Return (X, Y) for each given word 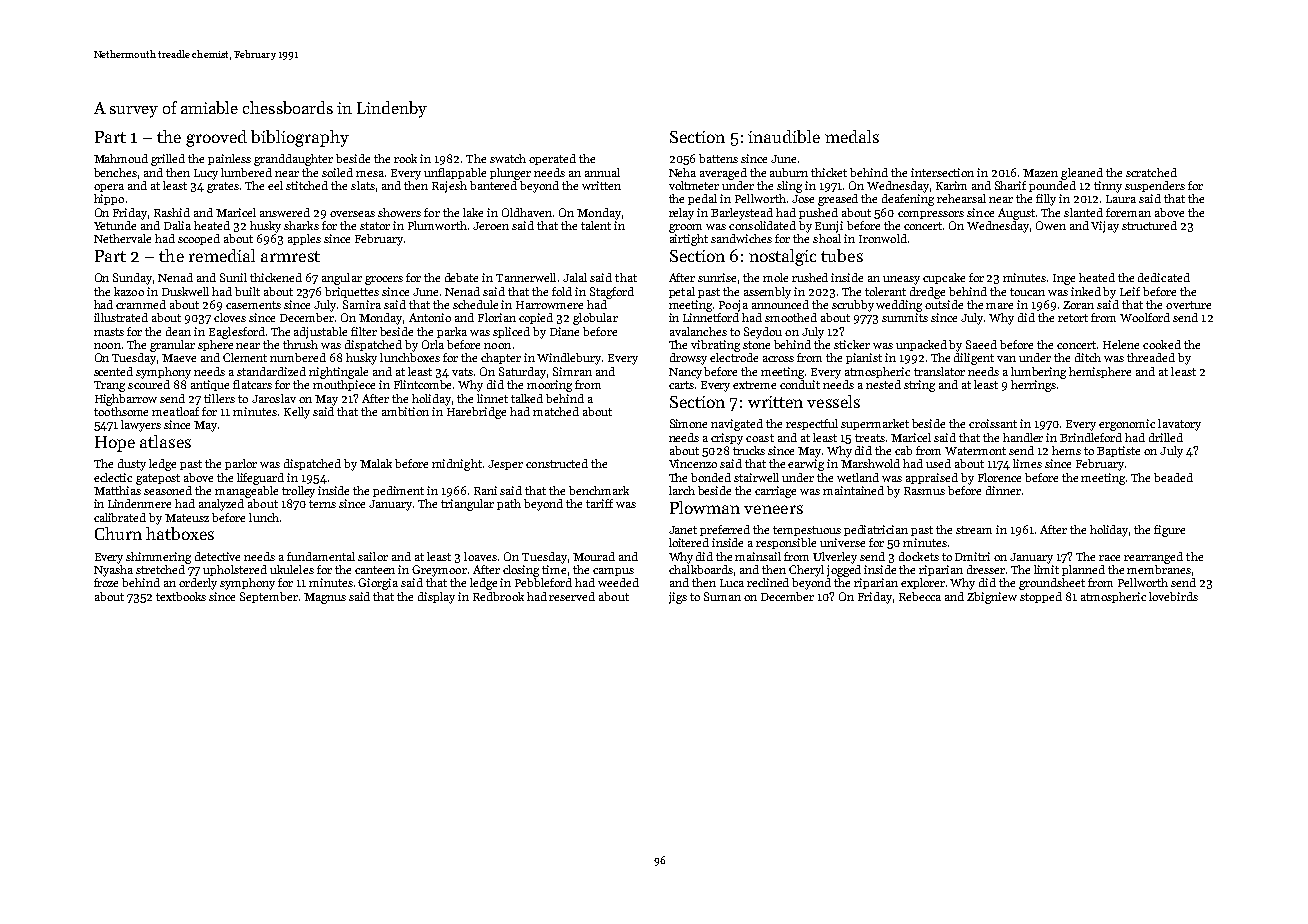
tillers (219, 398)
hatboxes (180, 533)
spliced (511, 332)
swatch (508, 158)
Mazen (1040, 173)
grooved (216, 138)
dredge (927, 293)
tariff (599, 503)
